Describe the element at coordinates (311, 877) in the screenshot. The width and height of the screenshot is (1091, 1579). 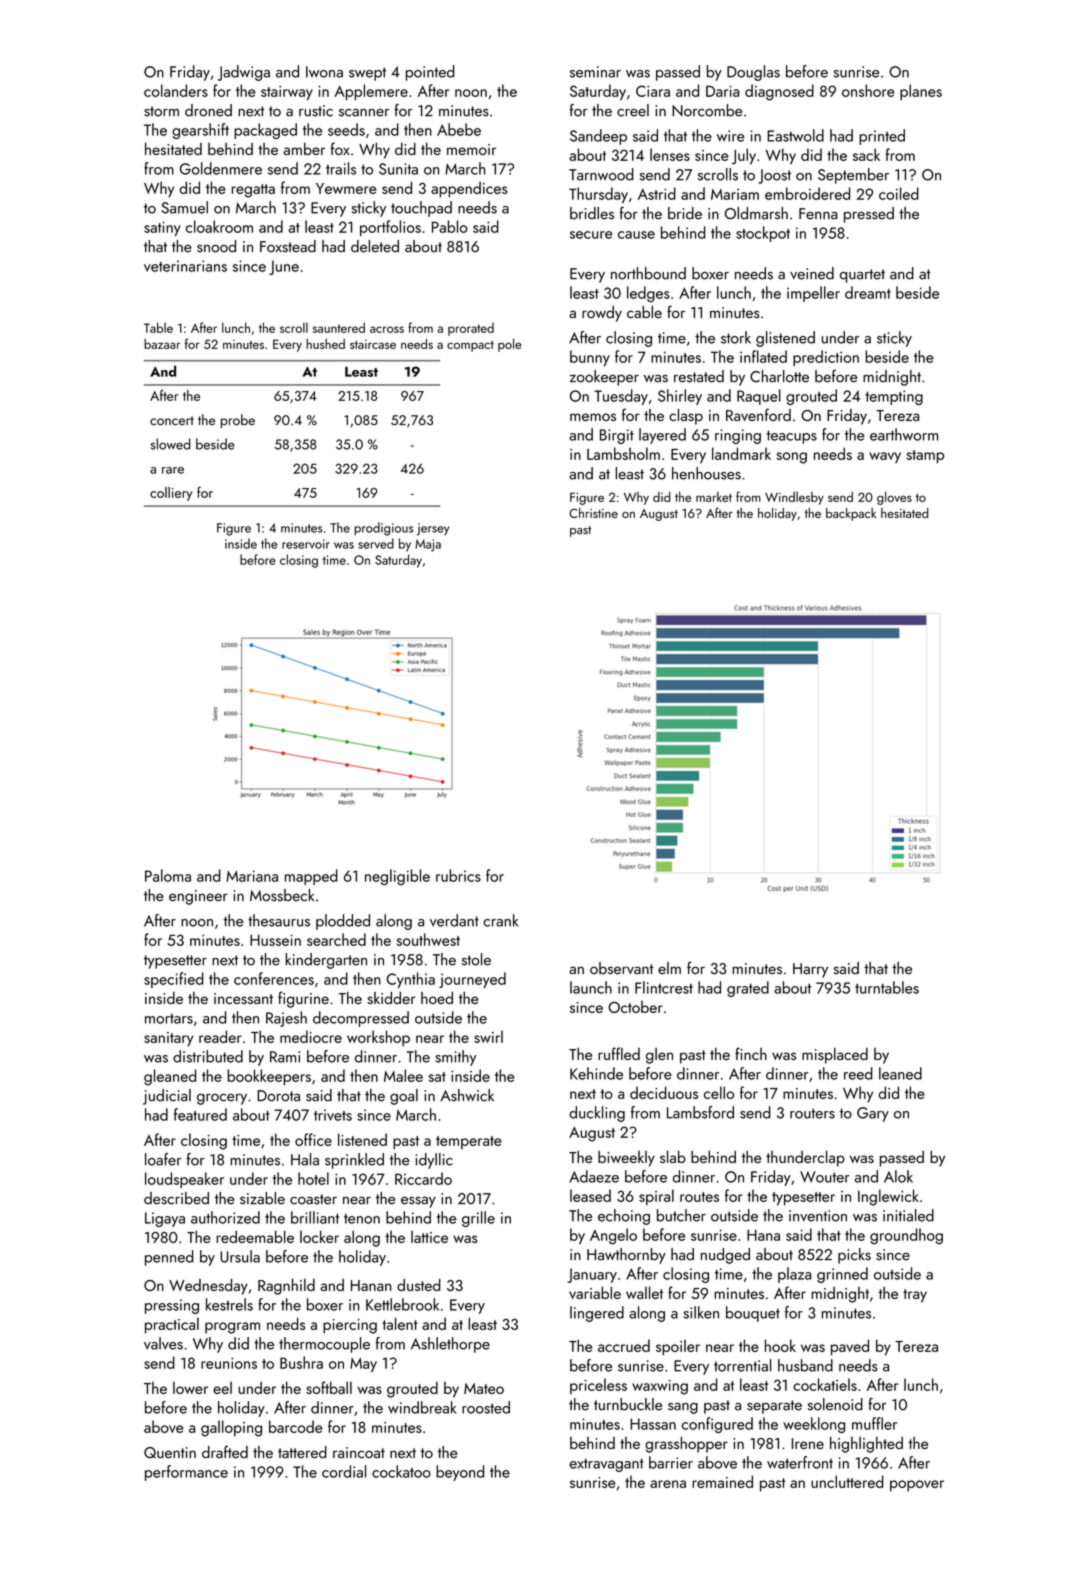
I see `mapped` at that location.
